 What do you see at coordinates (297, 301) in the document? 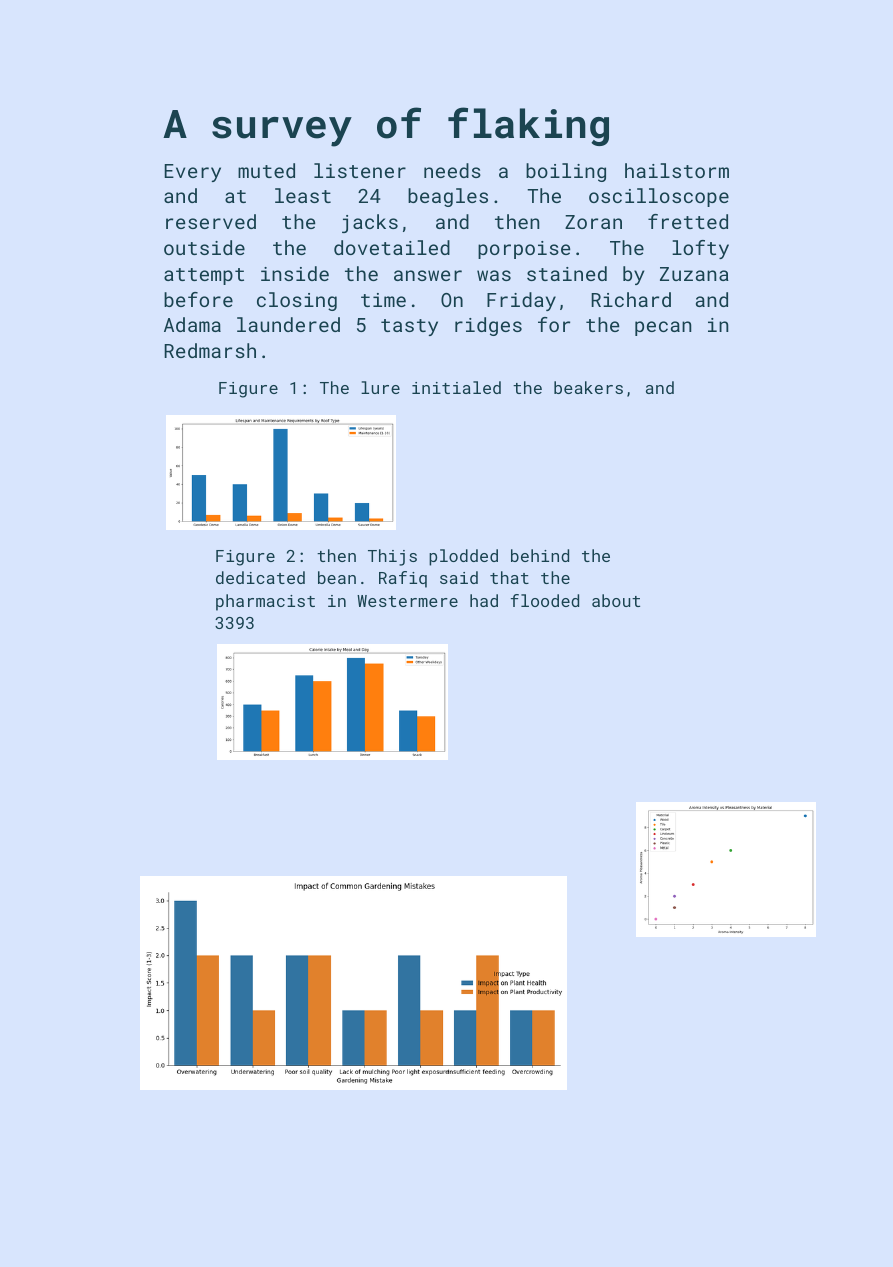
I see `closing` at bounding box center [297, 301].
